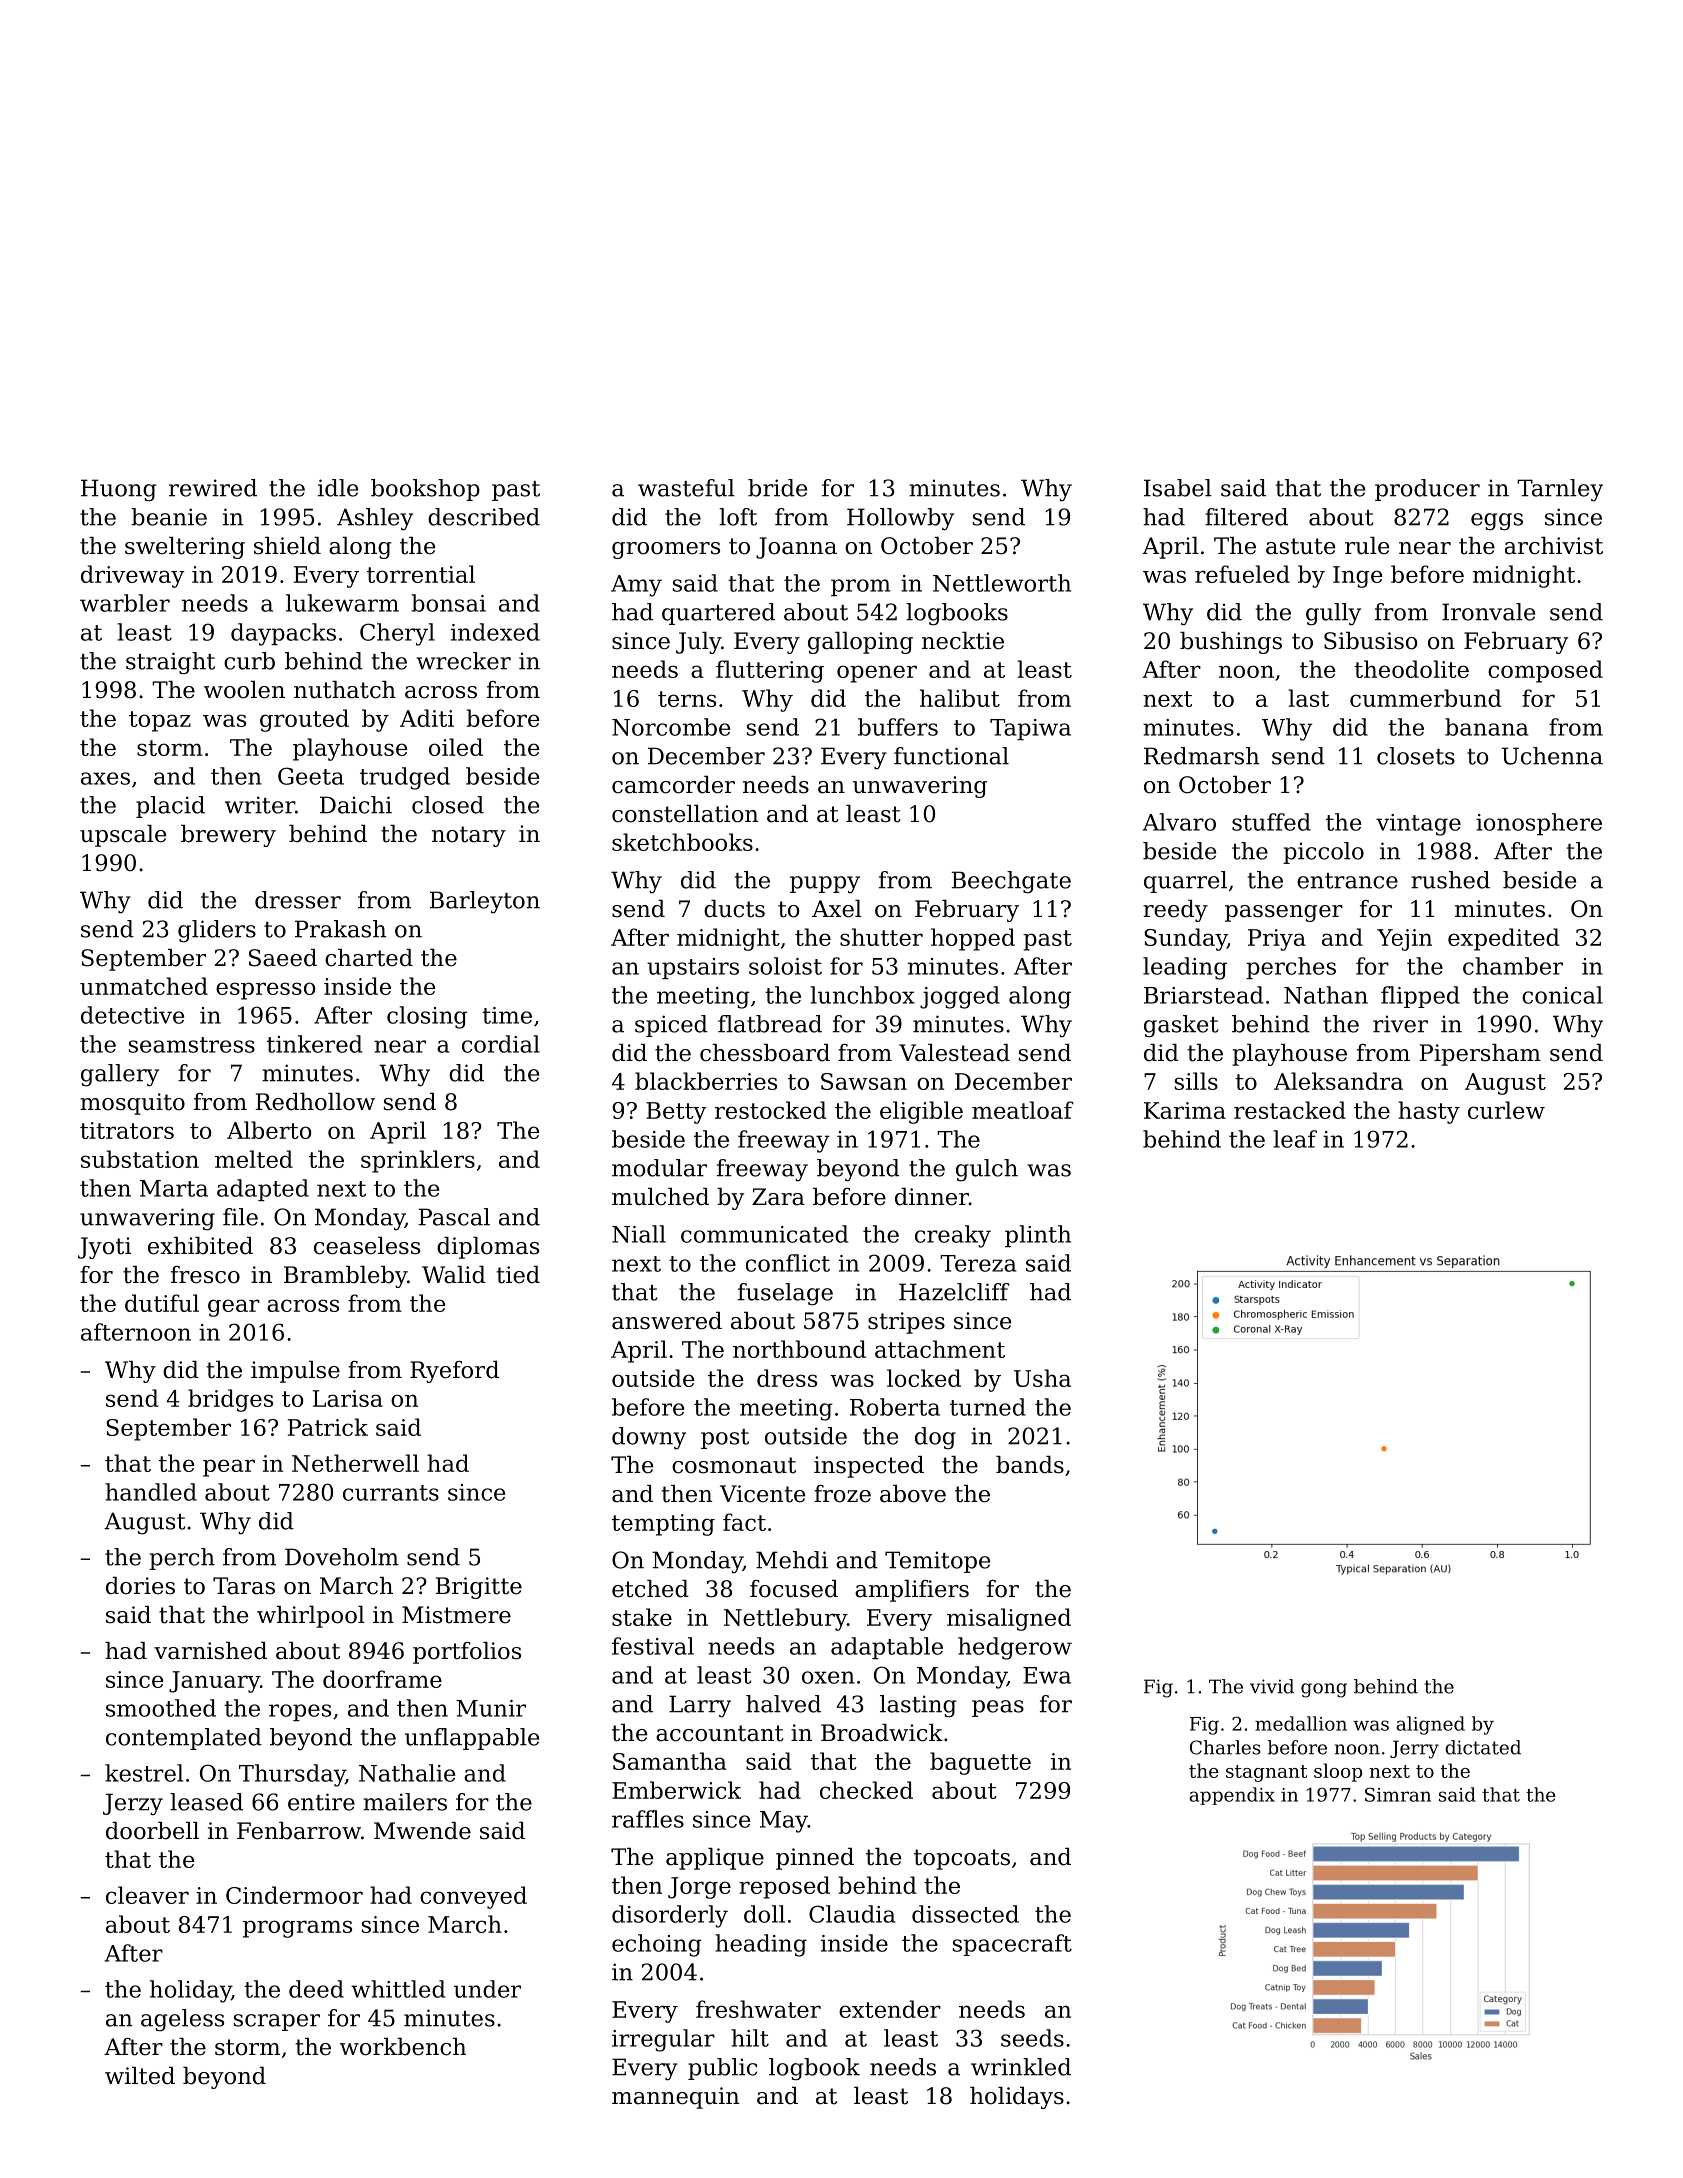  What do you see at coordinates (663, 1525) in the page?
I see `tempting` at bounding box center [663, 1525].
